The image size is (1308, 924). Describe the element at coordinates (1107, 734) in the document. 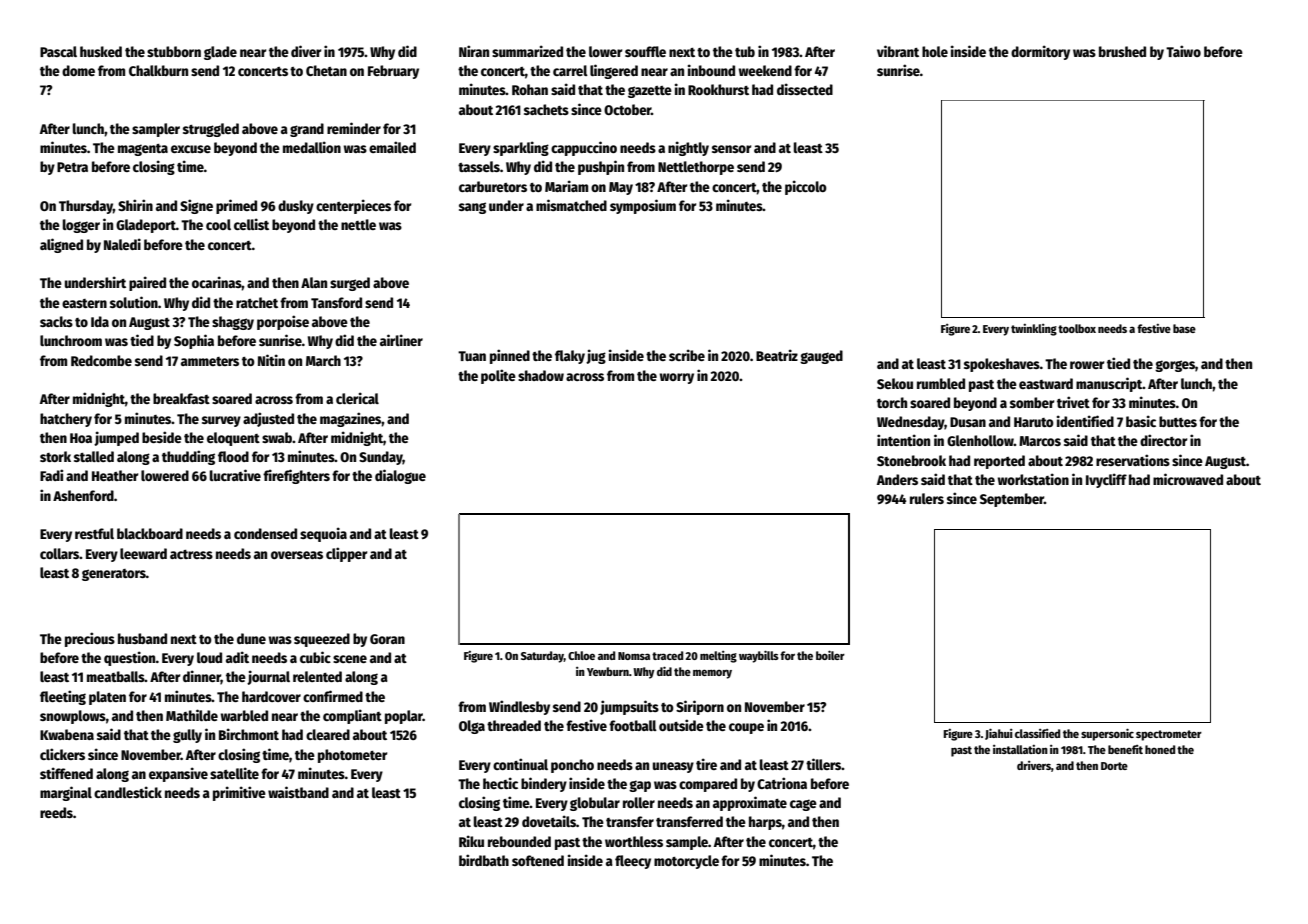

I see `supersonic` at that location.
